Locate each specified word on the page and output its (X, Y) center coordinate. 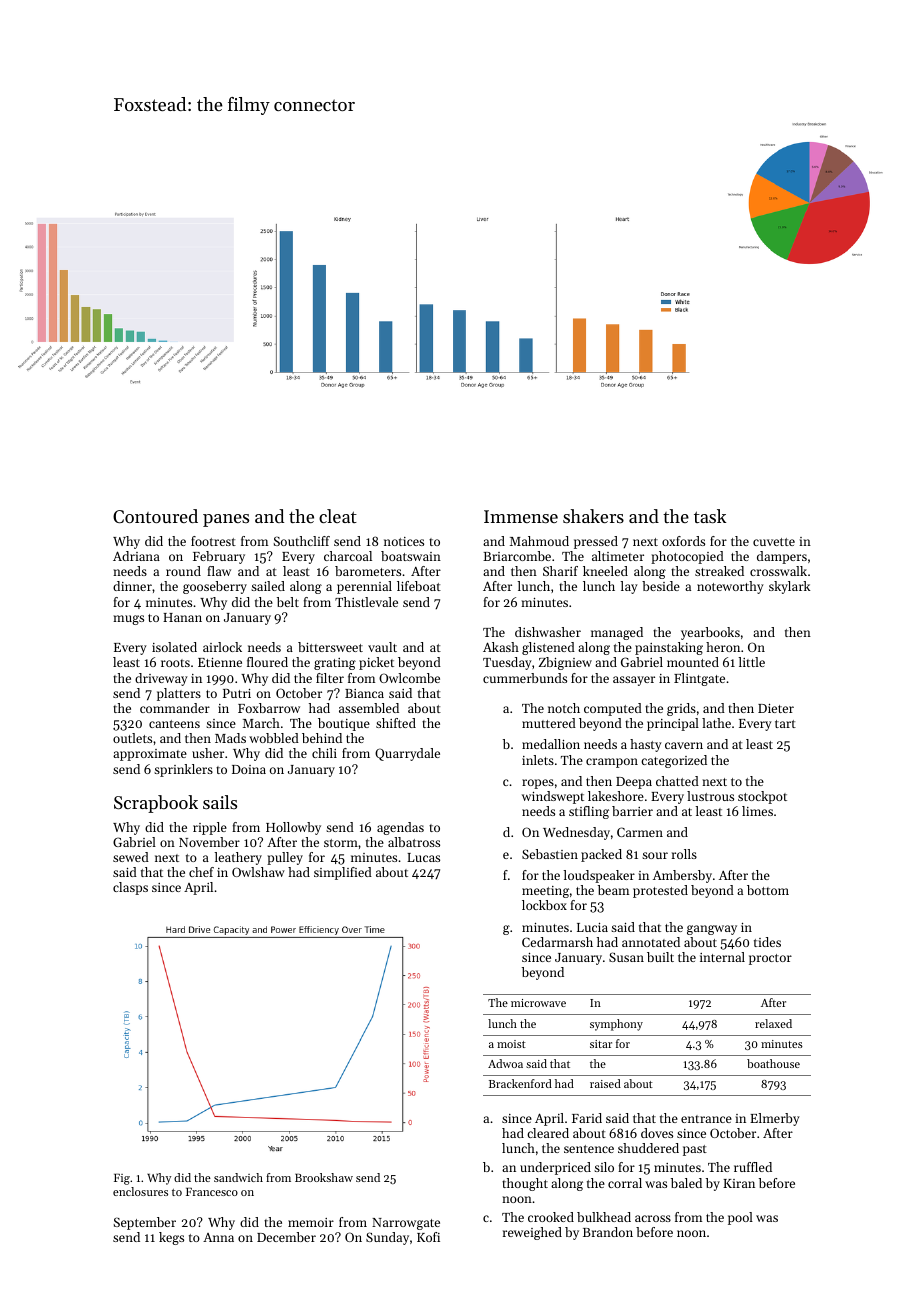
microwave (538, 1003)
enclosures (140, 1191)
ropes (538, 784)
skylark (789, 587)
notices (404, 541)
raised (605, 1083)
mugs (128, 620)
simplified (343, 873)
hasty (646, 745)
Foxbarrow (269, 708)
